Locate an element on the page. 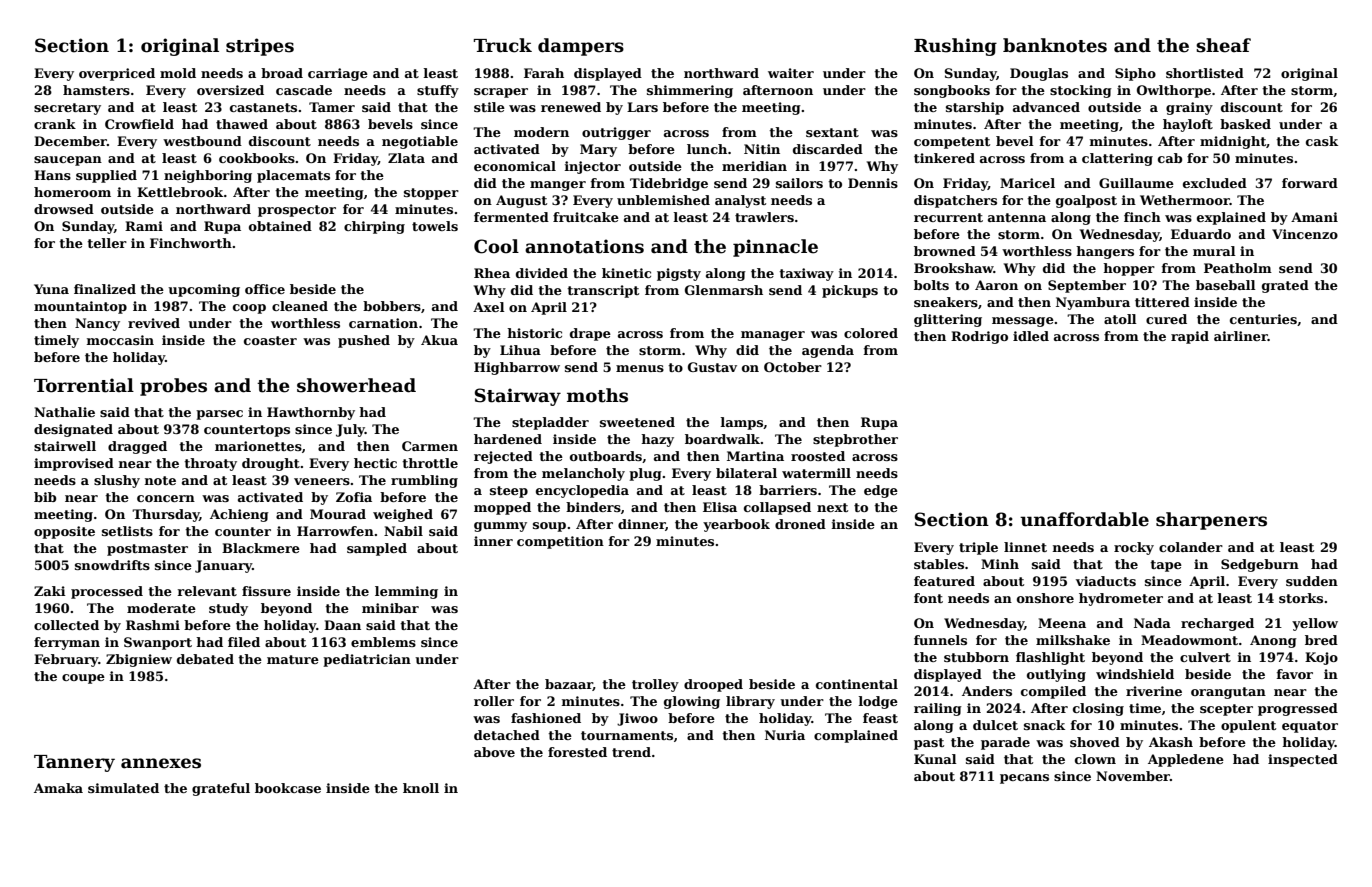  stripes is located at coordinates (260, 47).
